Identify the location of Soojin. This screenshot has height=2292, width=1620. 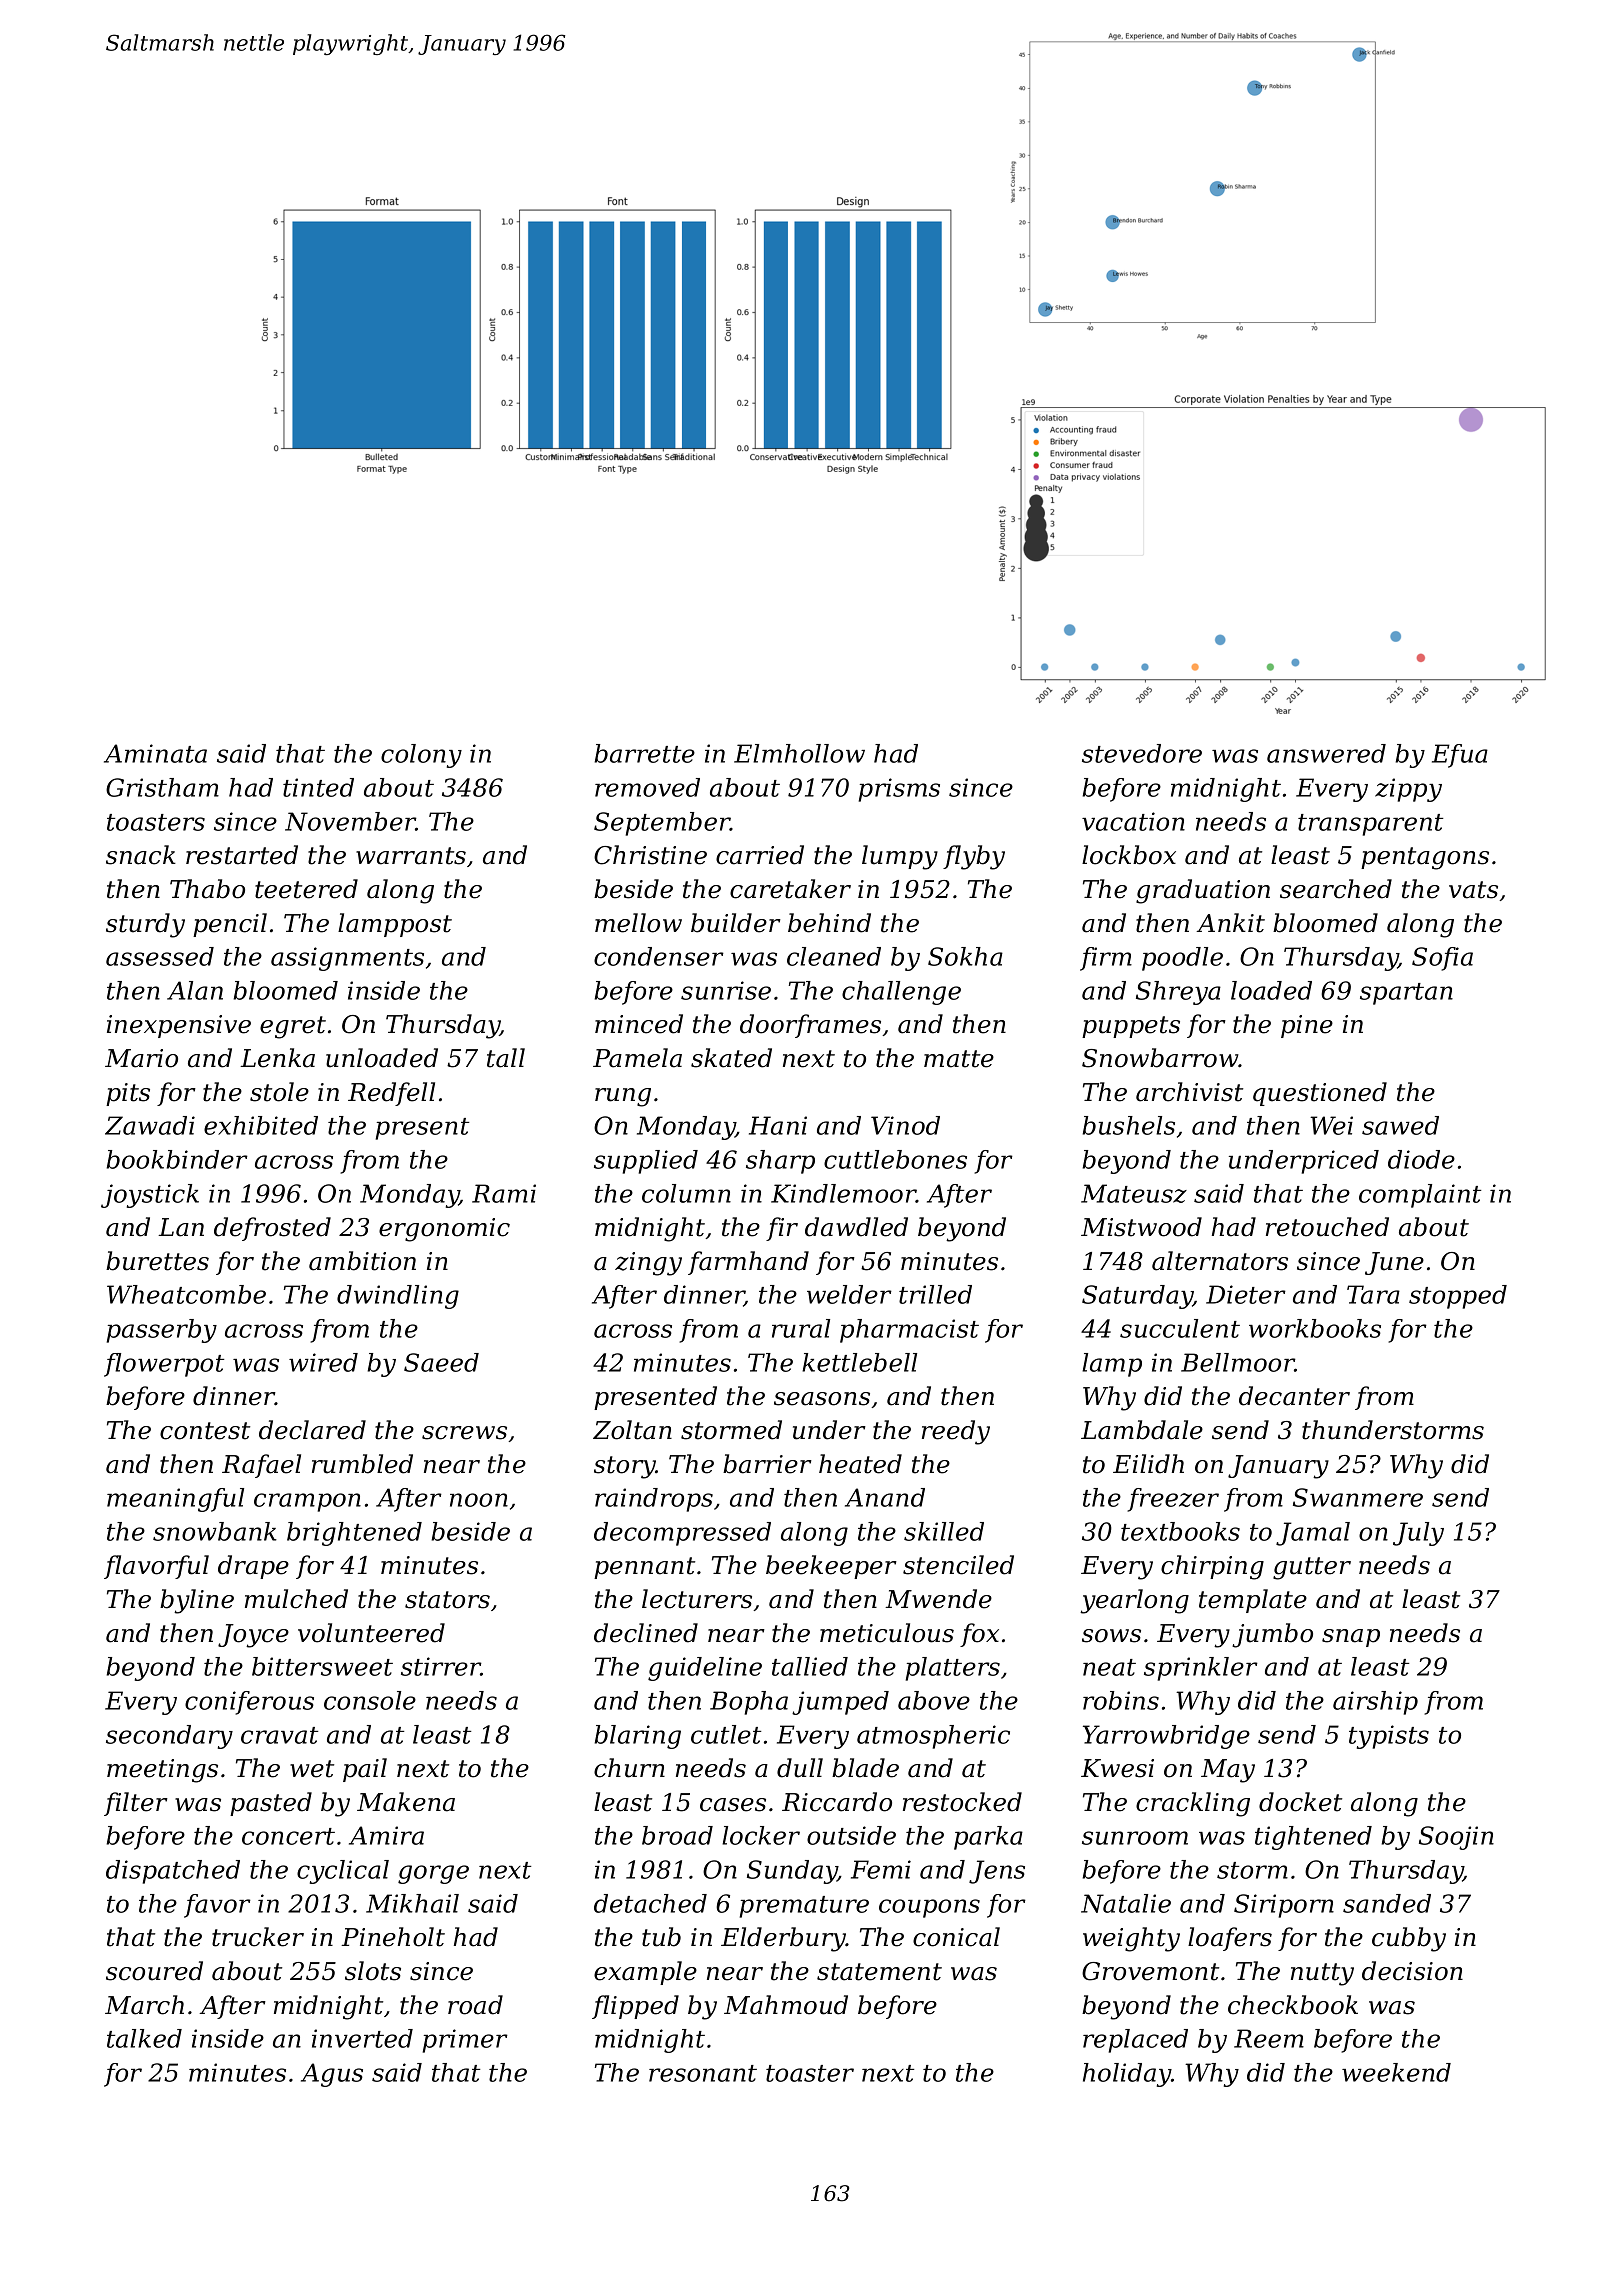
(1456, 1838).
